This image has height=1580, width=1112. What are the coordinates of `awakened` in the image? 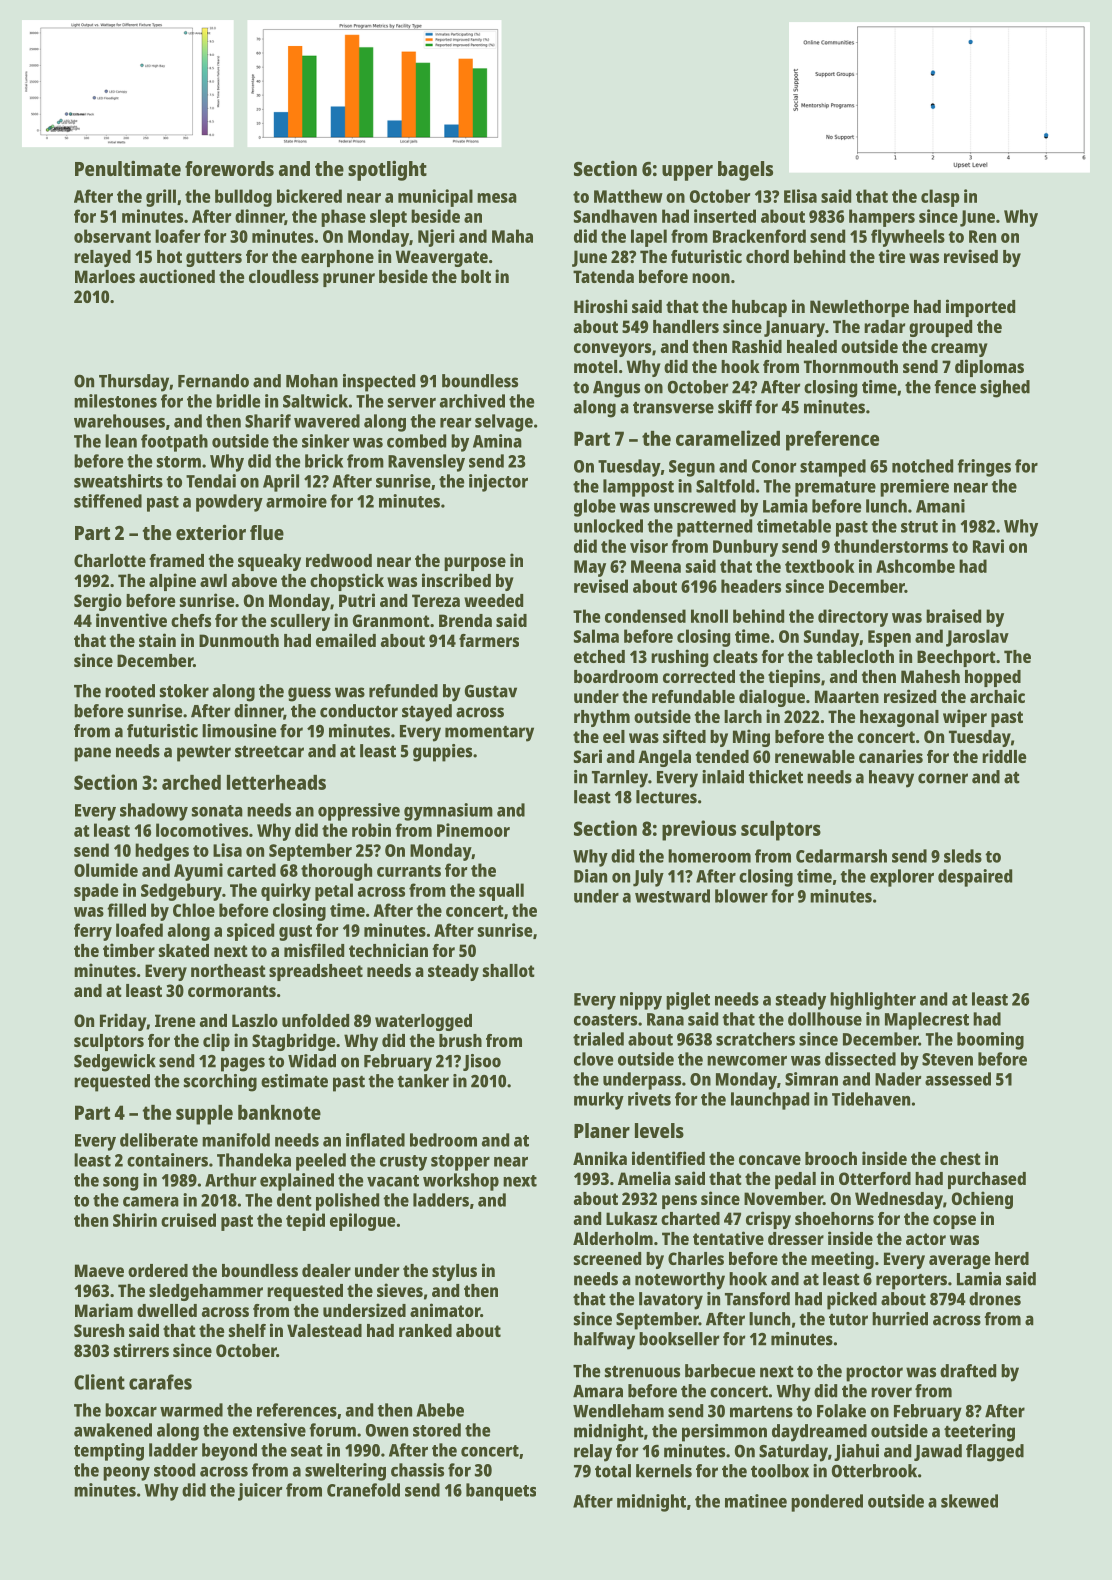 It's located at (113, 1430).
